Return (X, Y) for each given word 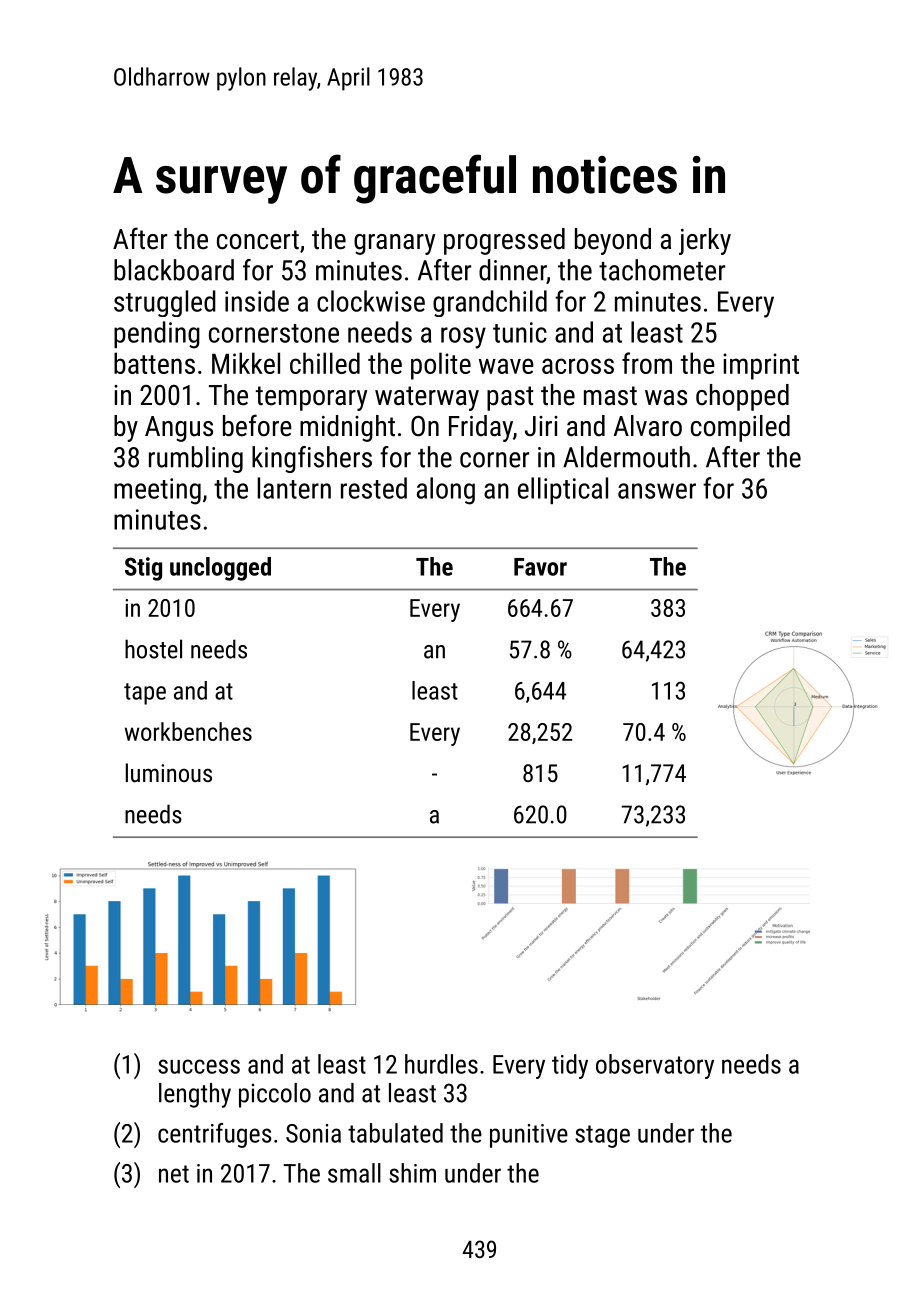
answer (657, 491)
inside (257, 301)
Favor (540, 567)
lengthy (195, 1095)
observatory (655, 1066)
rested (374, 488)
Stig (143, 569)
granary (394, 244)
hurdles (441, 1064)
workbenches (188, 731)
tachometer (662, 270)
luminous (169, 772)
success (199, 1066)
